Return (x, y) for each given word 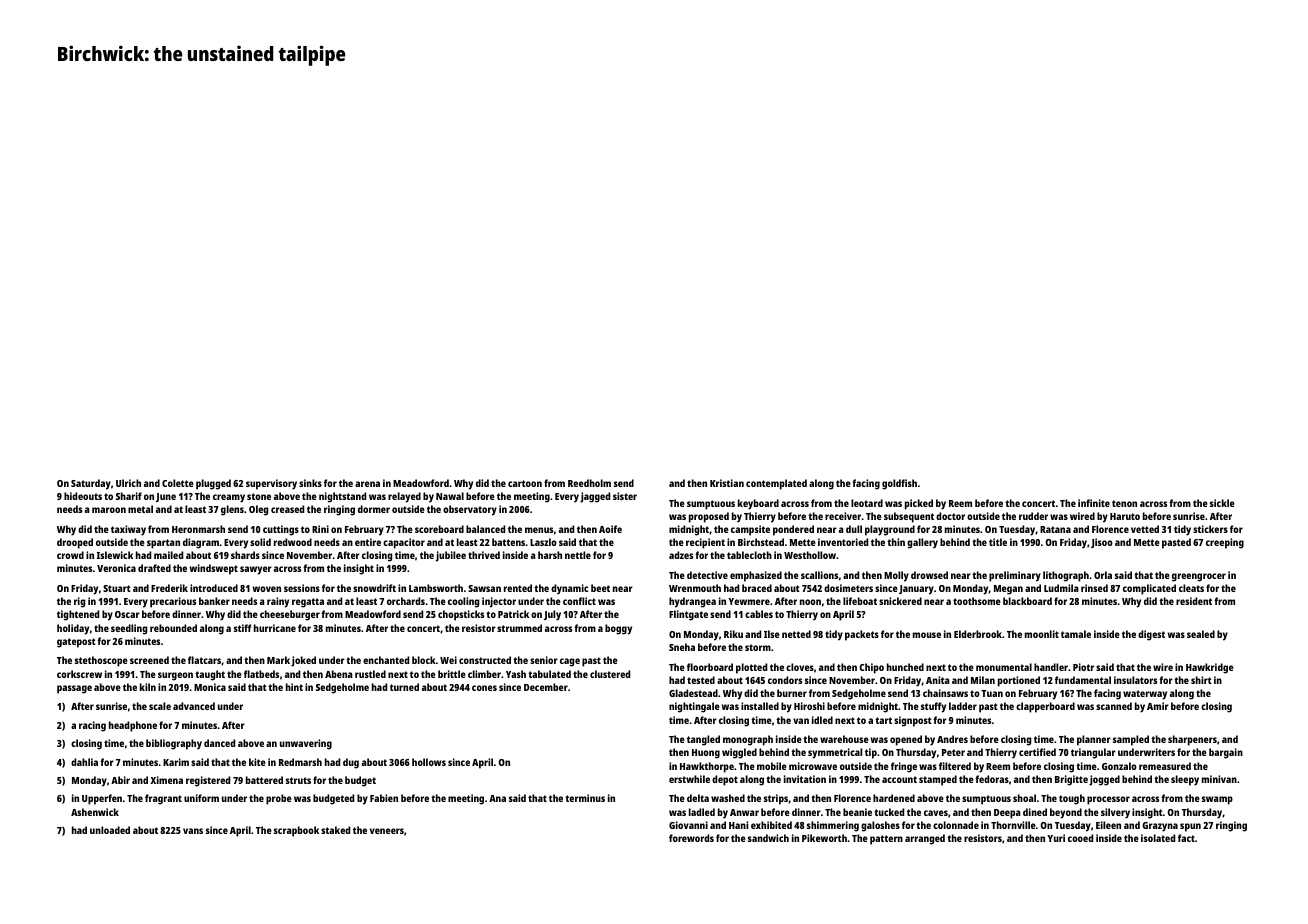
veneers (387, 831)
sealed (1201, 634)
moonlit (1042, 634)
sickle (1222, 503)
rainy (278, 602)
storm (758, 647)
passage (74, 689)
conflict (579, 601)
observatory (470, 510)
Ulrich (128, 483)
